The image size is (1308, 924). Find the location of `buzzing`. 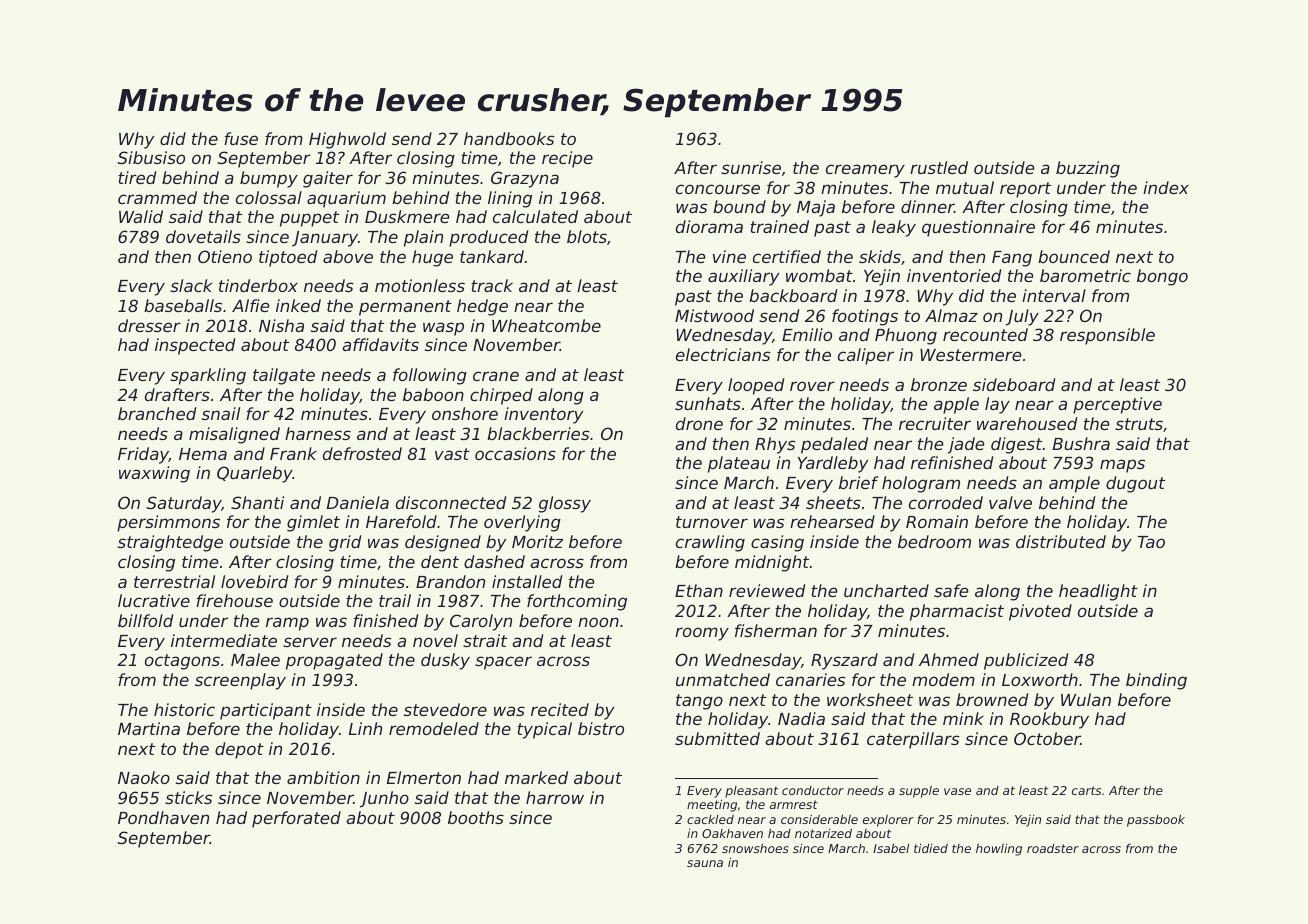

buzzing is located at coordinates (1088, 169).
